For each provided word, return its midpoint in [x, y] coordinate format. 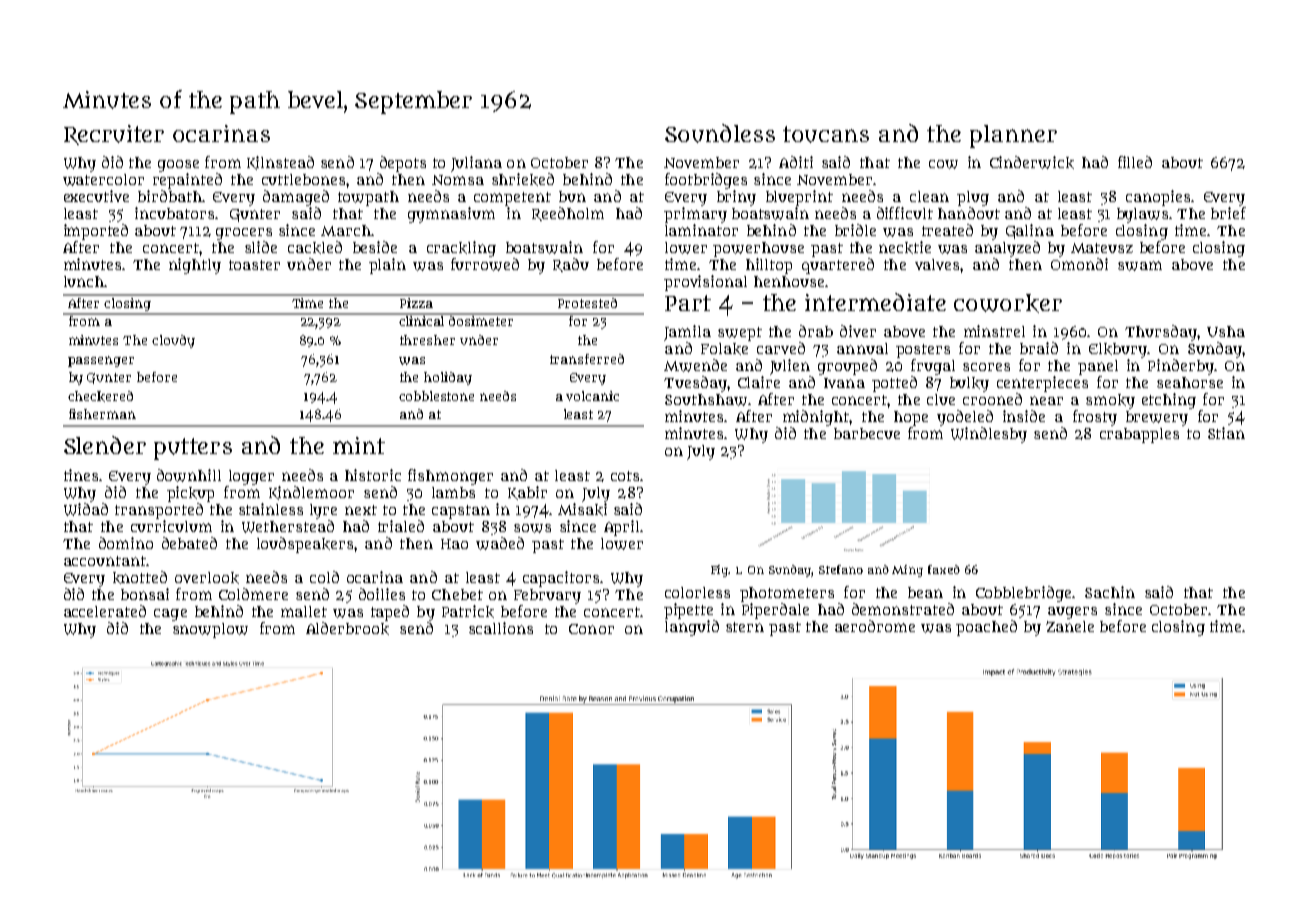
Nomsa [458, 180]
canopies [1158, 198]
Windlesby [989, 435]
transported [159, 511]
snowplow [210, 630]
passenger [101, 361]
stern [745, 627]
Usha [1226, 331]
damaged [296, 198]
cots [625, 476]
